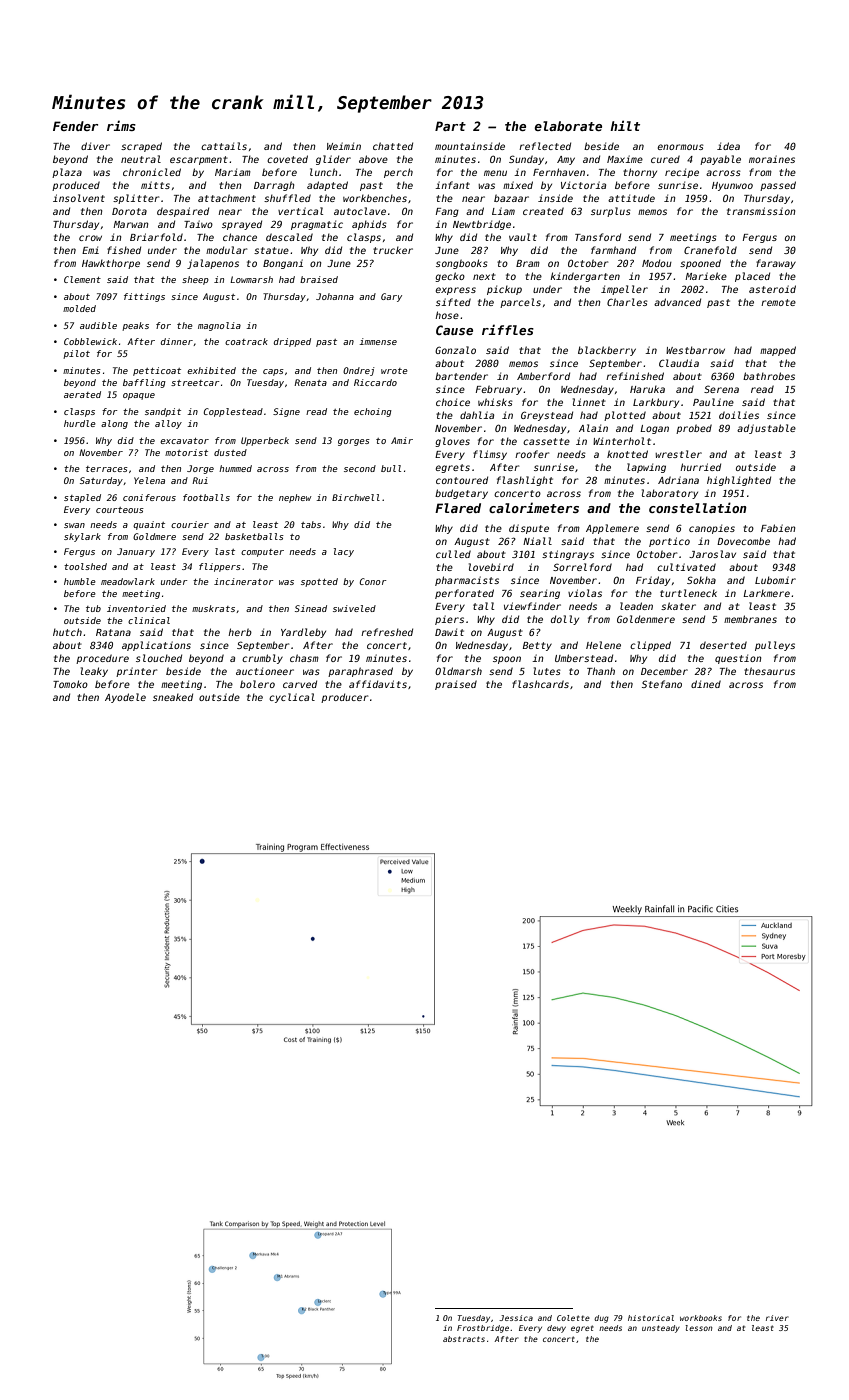 Image resolution: width=849 pixels, height=1400 pixels. I want to click on praised, so click(456, 685).
